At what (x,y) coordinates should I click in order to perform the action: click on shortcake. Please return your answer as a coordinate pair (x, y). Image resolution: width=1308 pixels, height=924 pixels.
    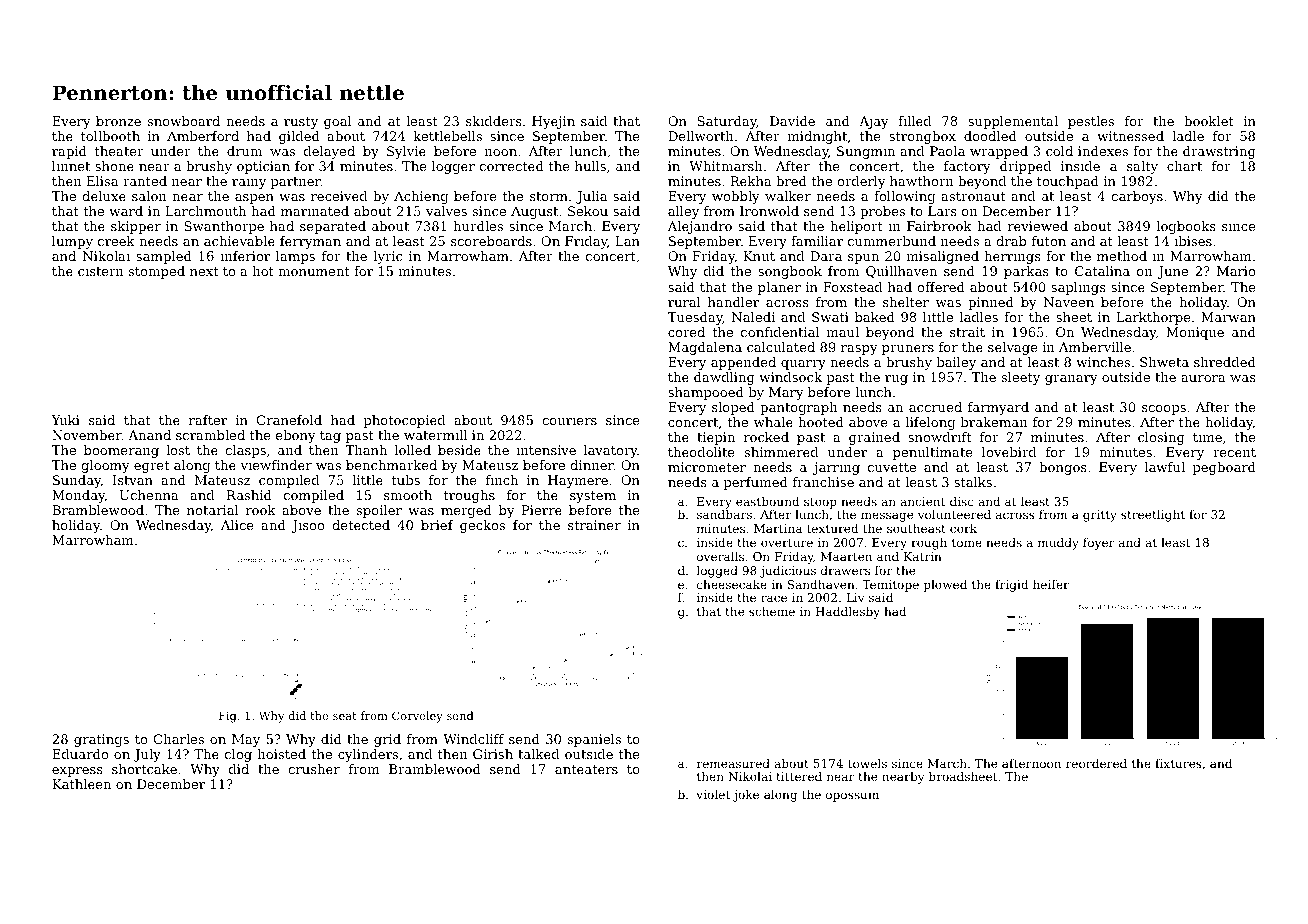
    Looking at the image, I should click on (144, 769).
